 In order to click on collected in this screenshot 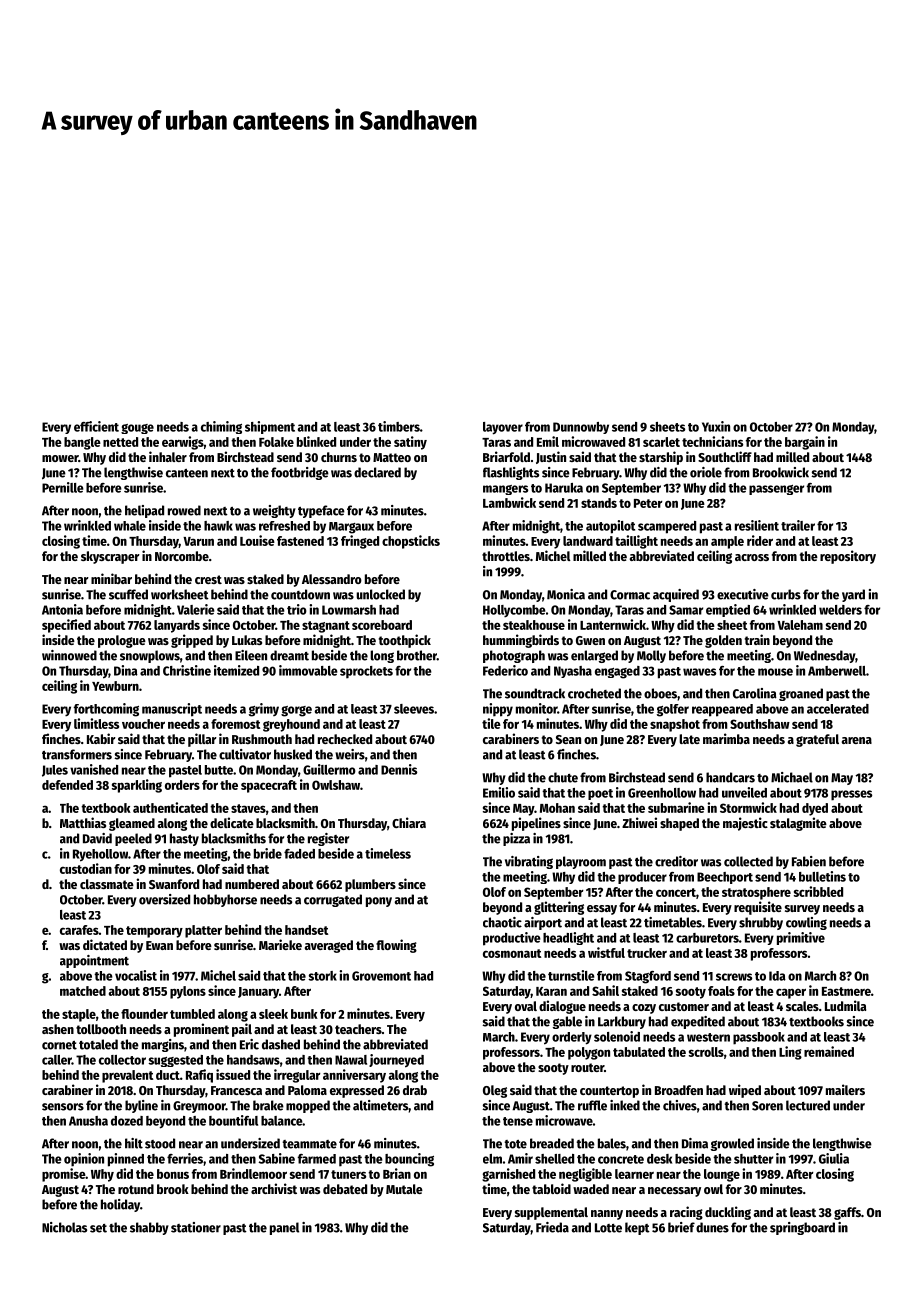, I will do `click(748, 861)`.
